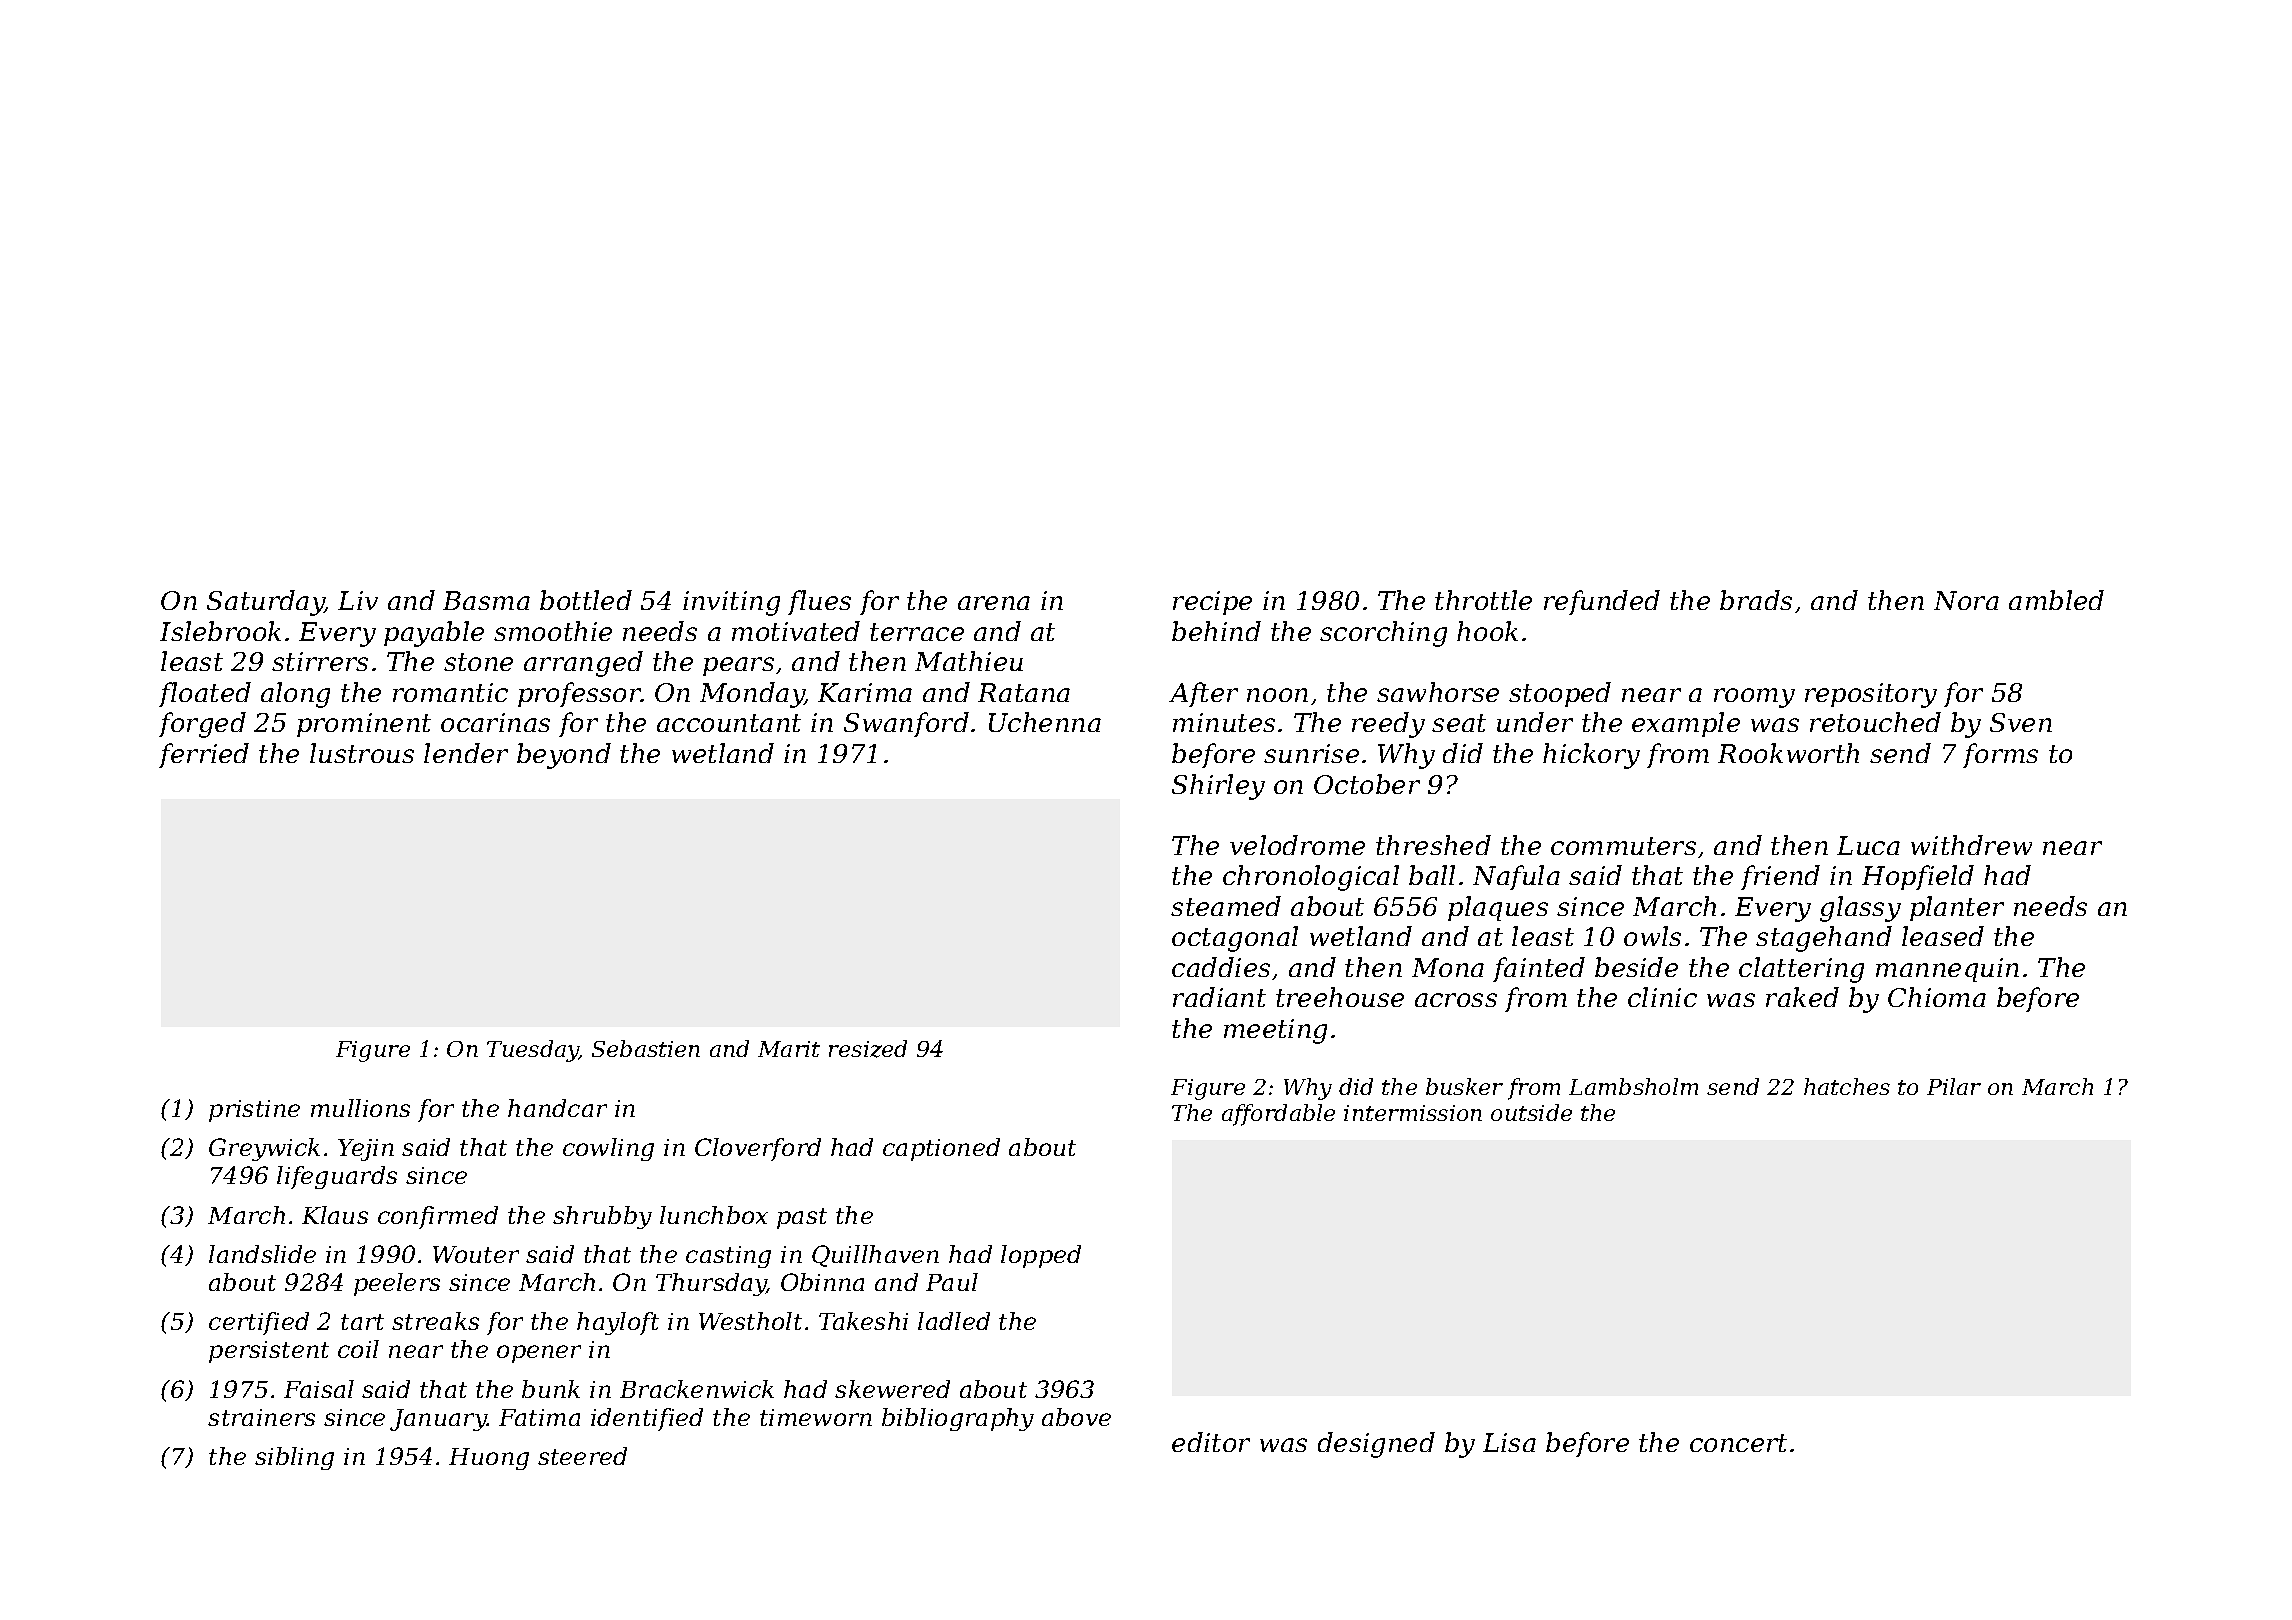  I want to click on Nora, so click(1966, 600).
